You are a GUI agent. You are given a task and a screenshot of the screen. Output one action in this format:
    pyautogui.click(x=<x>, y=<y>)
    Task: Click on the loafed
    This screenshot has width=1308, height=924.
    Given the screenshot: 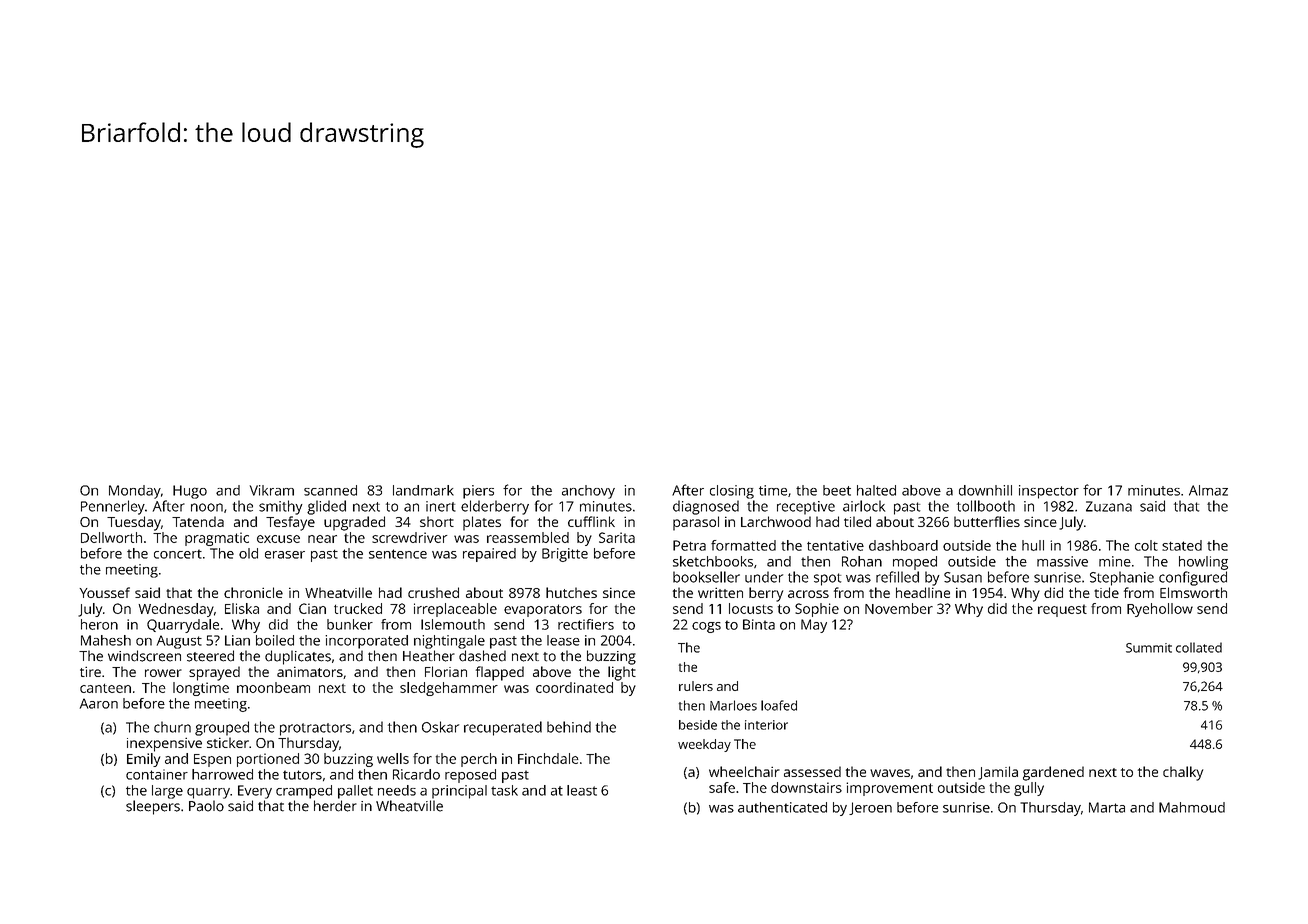 What is the action you would take?
    pyautogui.click(x=779, y=705)
